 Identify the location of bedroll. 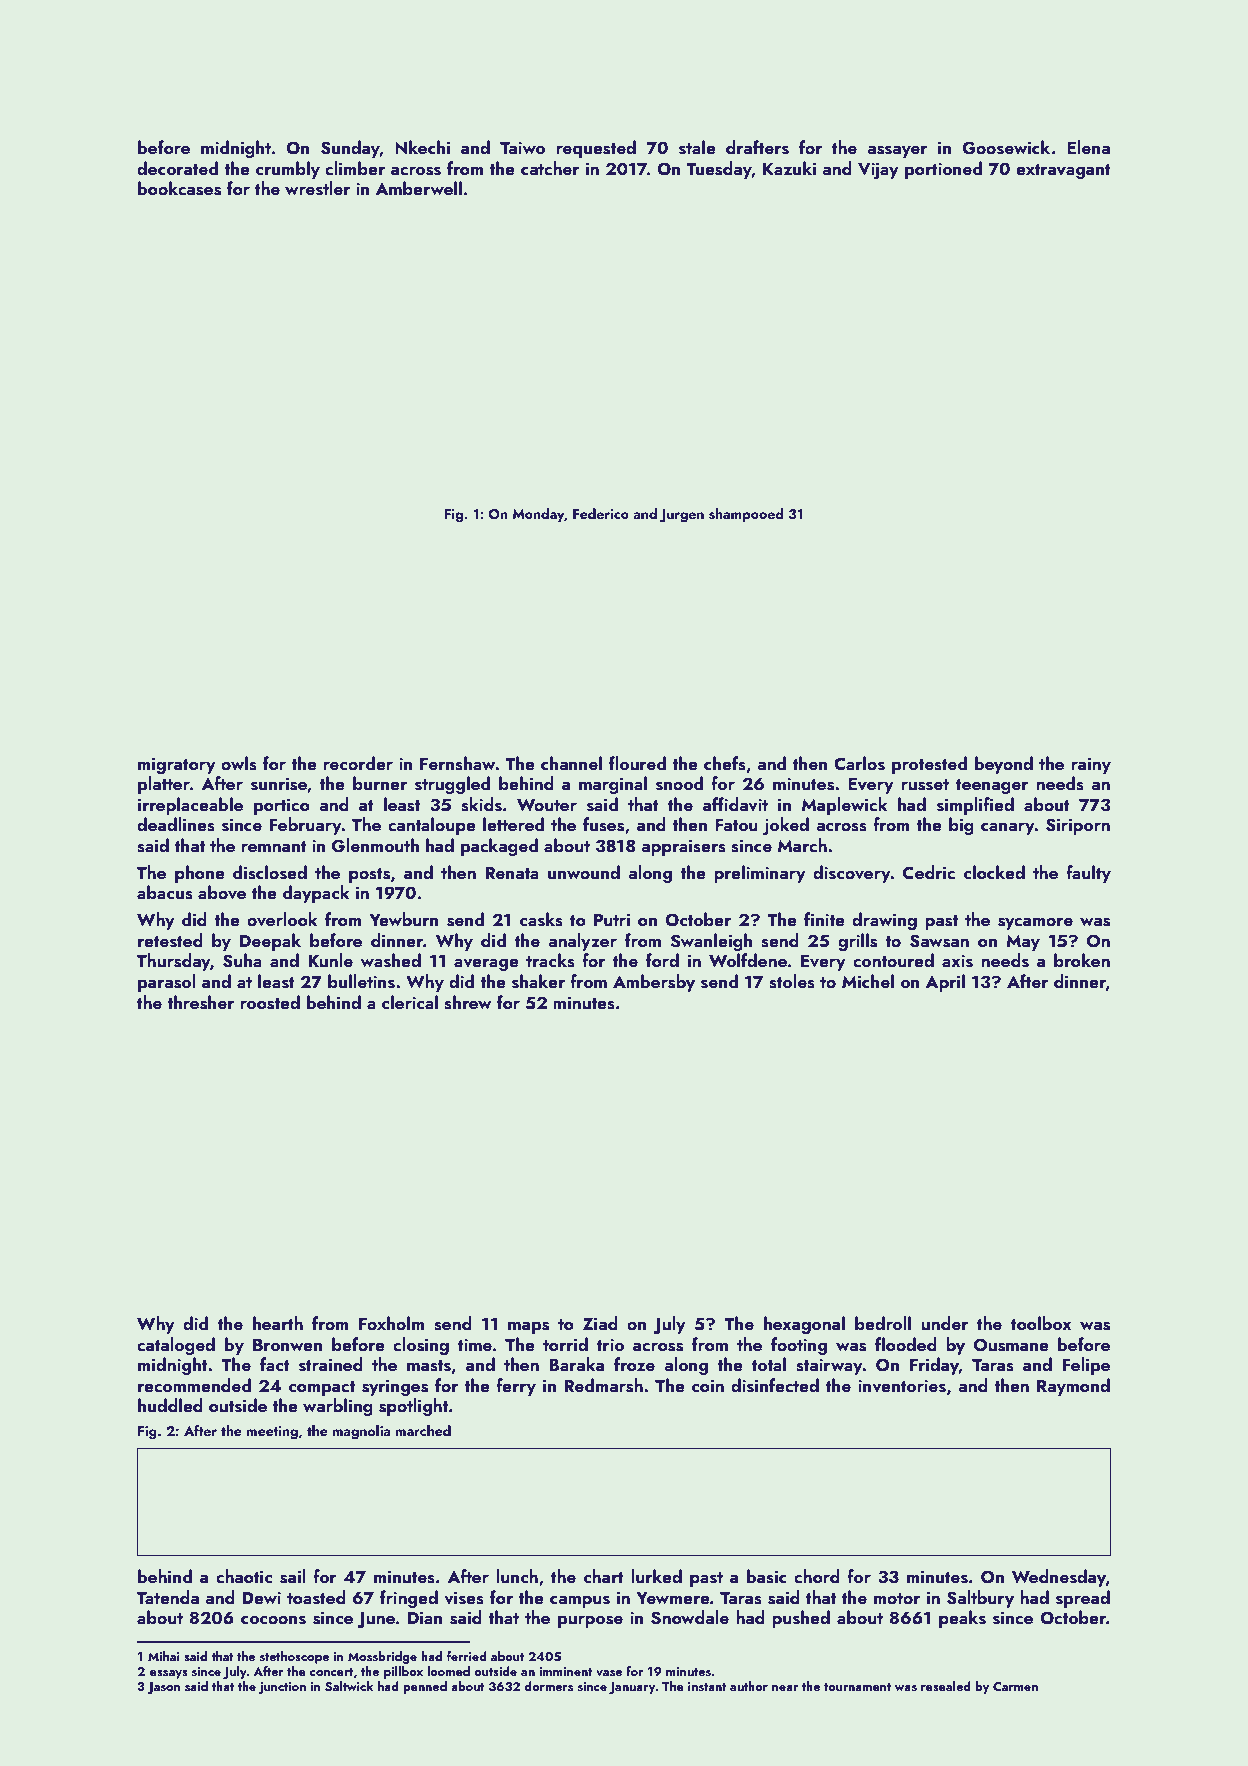
(883, 1323).
